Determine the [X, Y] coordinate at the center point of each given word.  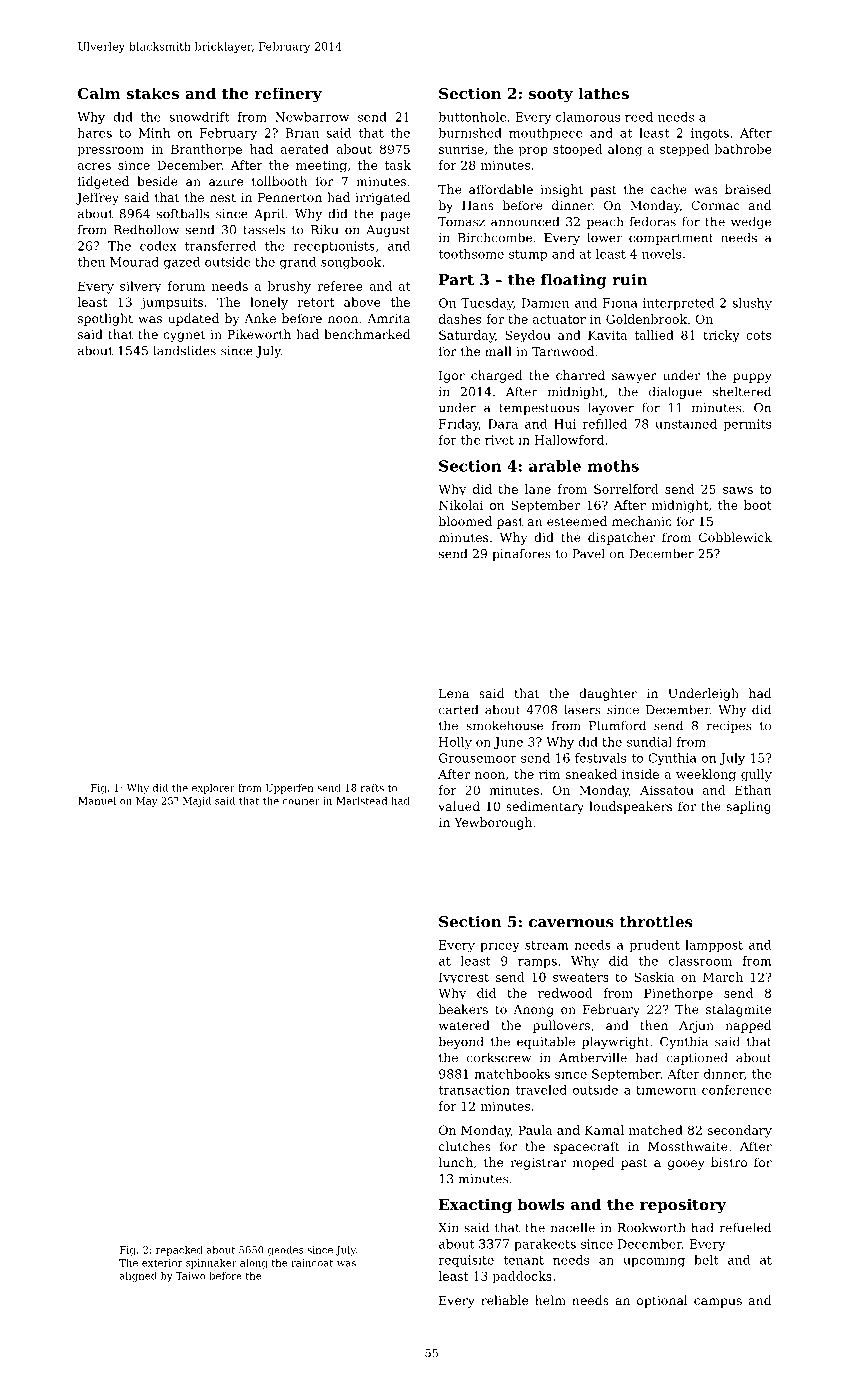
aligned [138, 1277]
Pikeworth [259, 334]
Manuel [97, 801]
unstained [686, 424]
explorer [213, 789]
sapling [748, 807]
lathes [603, 93]
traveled [541, 1090]
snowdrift [199, 117]
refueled [745, 1227]
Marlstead [361, 801]
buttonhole [472, 117]
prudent [654, 946]
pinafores [521, 555]
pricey [500, 946]
